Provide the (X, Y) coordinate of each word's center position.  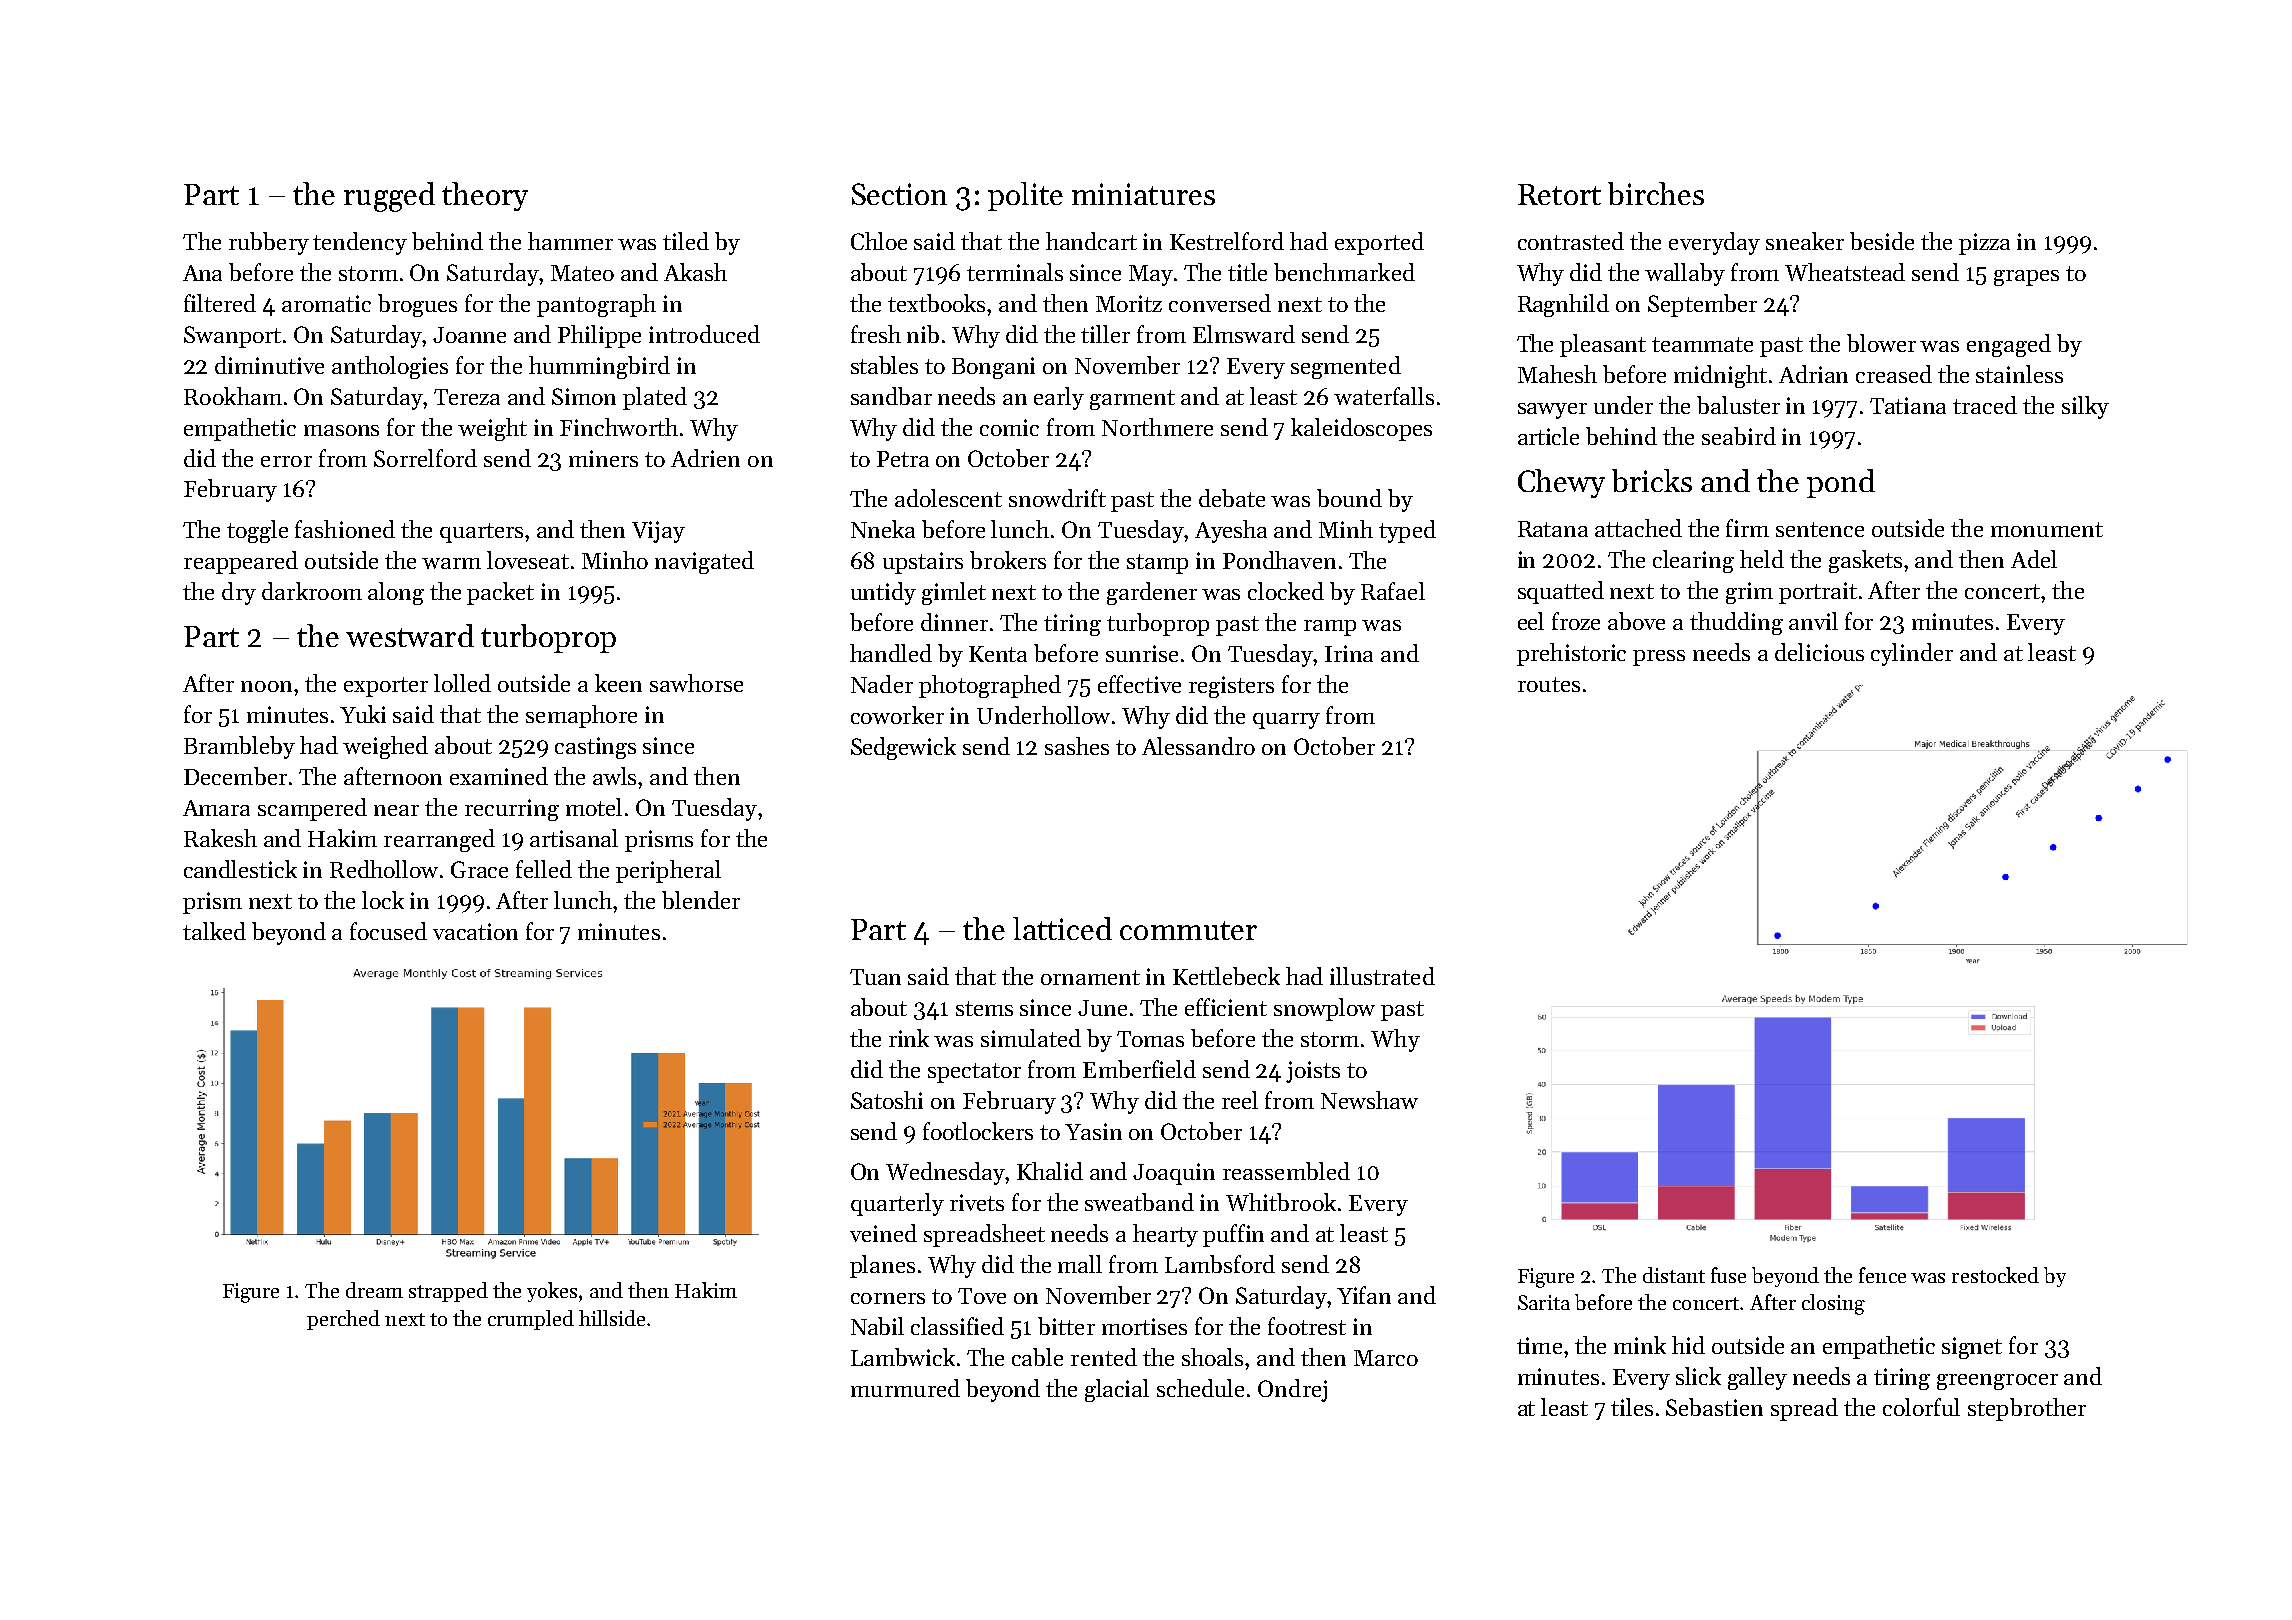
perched (343, 1320)
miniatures (1143, 194)
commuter (1188, 930)
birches (1656, 193)
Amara (216, 808)
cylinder (1912, 654)
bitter (1066, 1326)
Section (899, 194)
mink (1640, 1345)
